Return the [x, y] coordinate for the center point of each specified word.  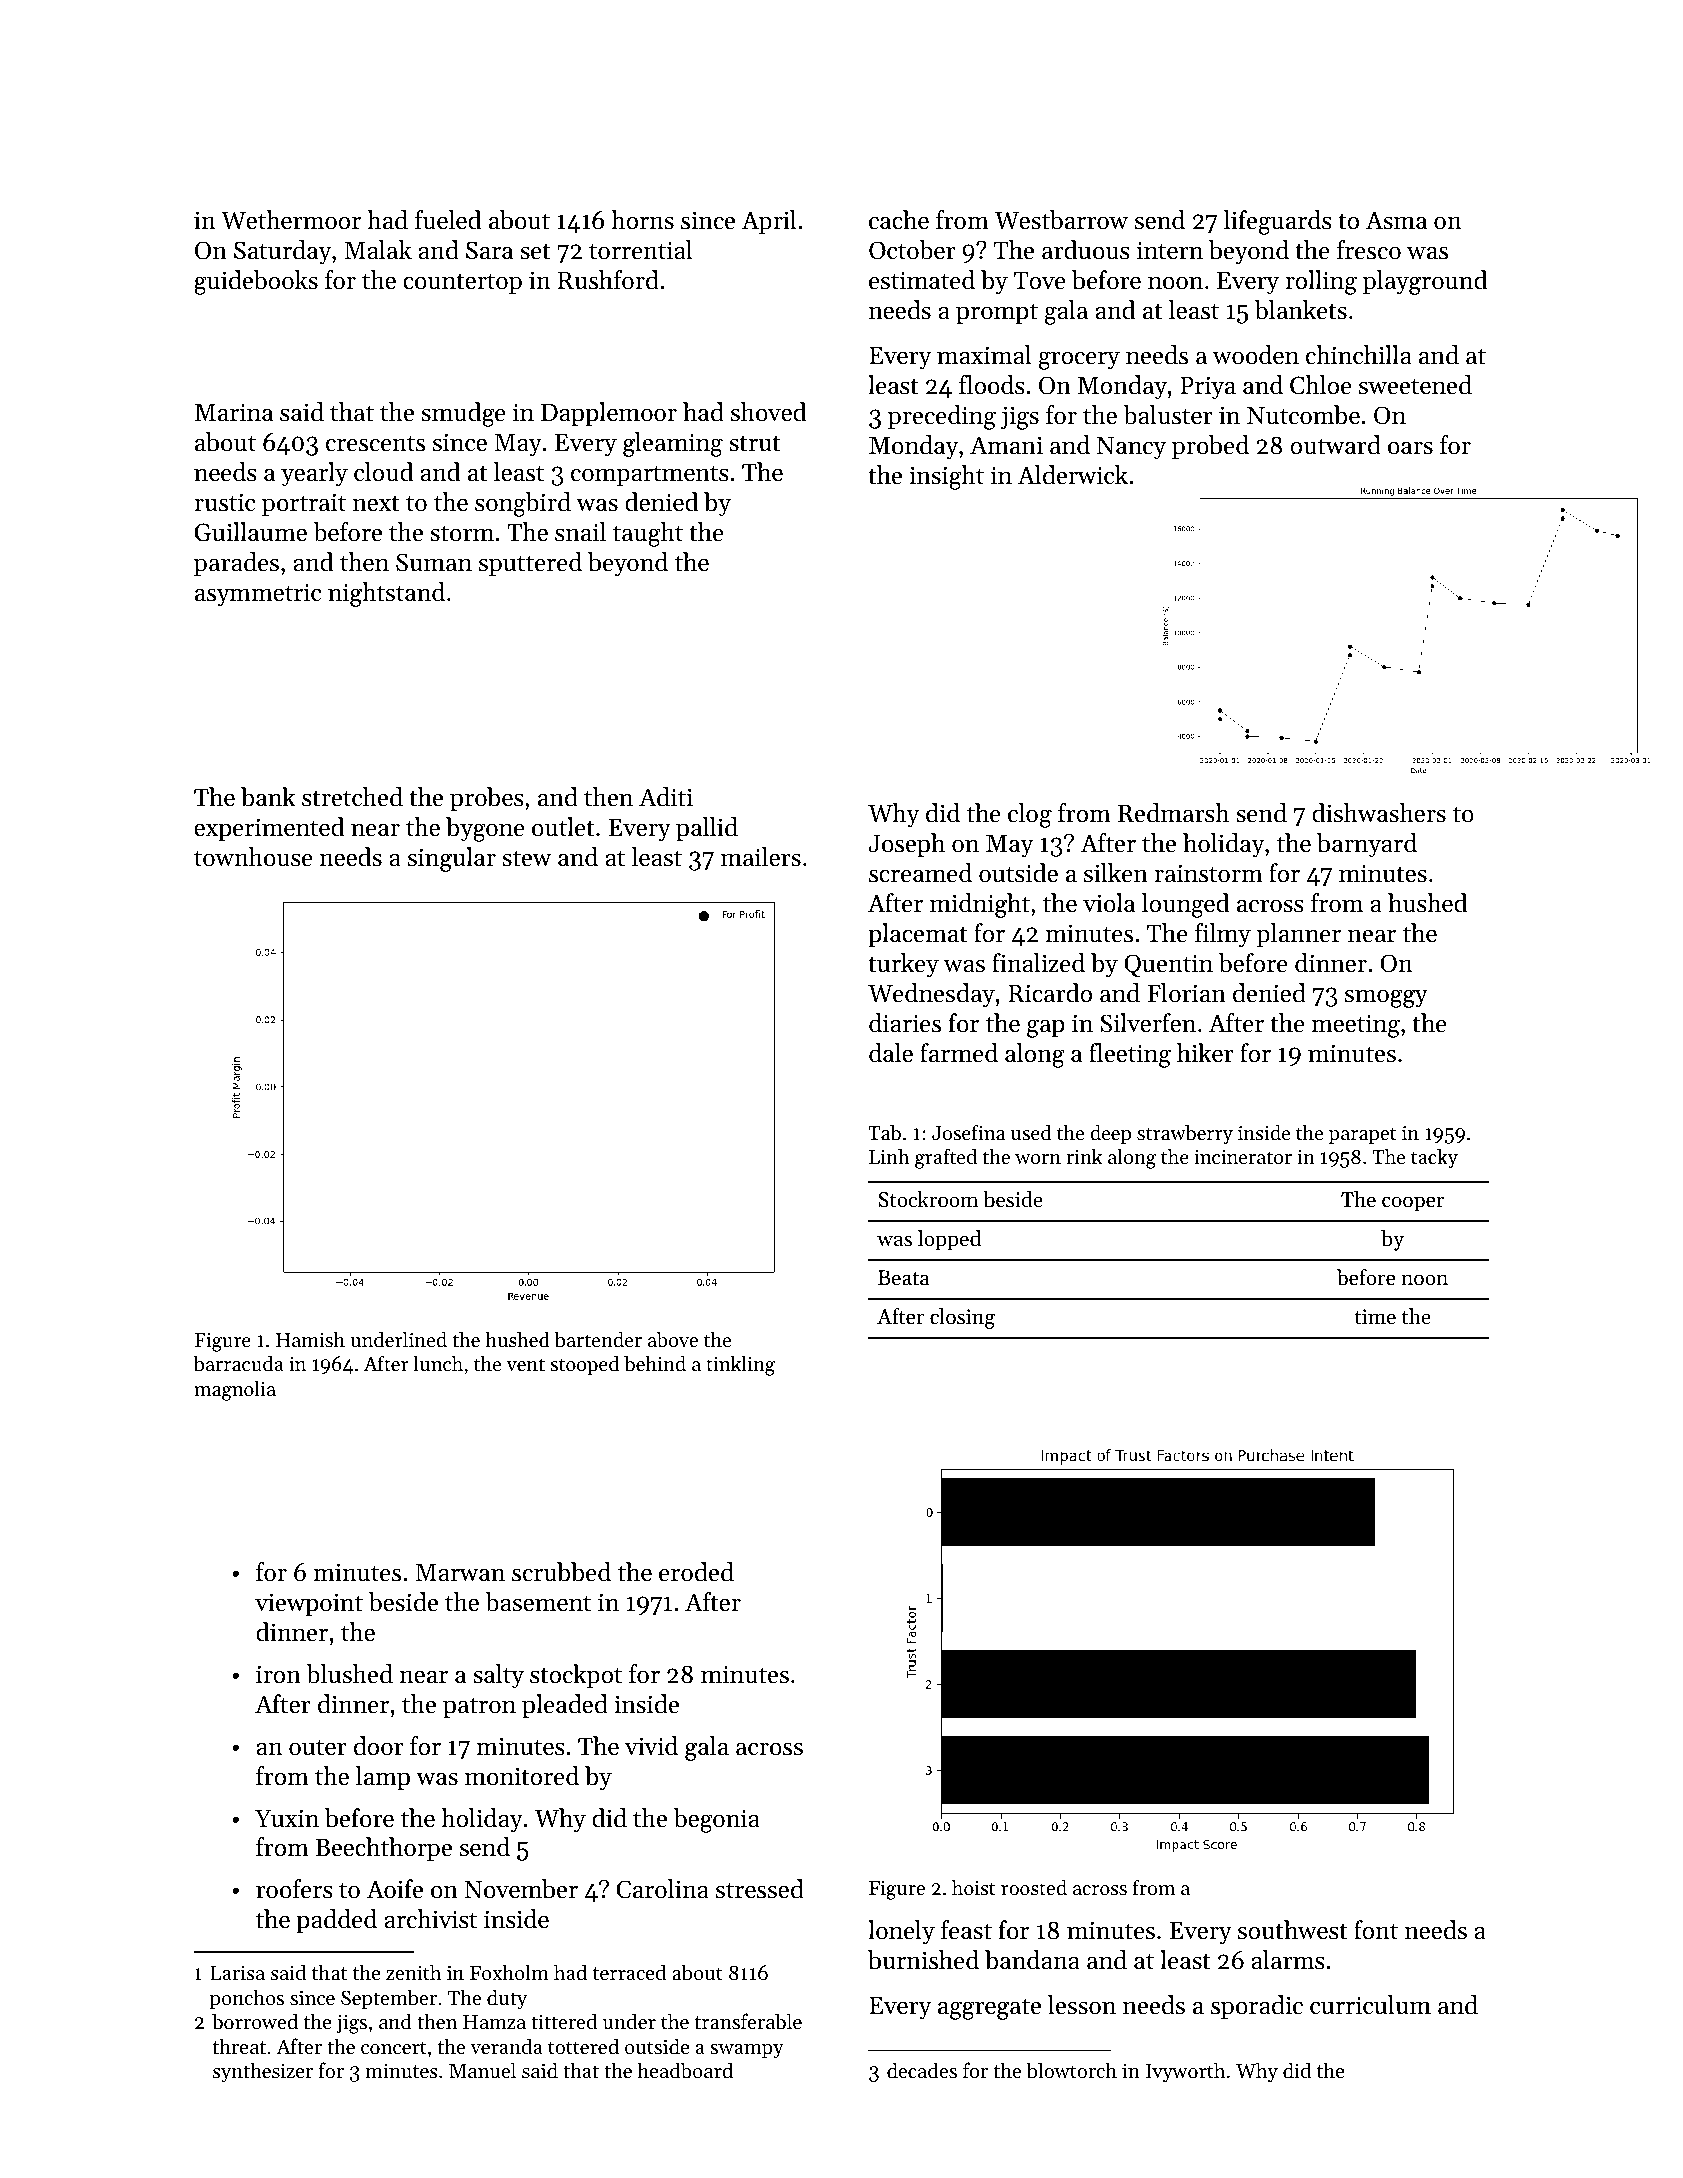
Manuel [482, 2070]
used [1031, 1133]
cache [899, 220]
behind [655, 1364]
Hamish [310, 1339]
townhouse [253, 857]
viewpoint [309, 1604]
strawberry [1185, 1135]
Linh [889, 1156]
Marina [234, 412]
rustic [224, 502]
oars [1410, 448]
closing [962, 1318]
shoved [768, 412]
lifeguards [1278, 222]
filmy [1223, 935]
